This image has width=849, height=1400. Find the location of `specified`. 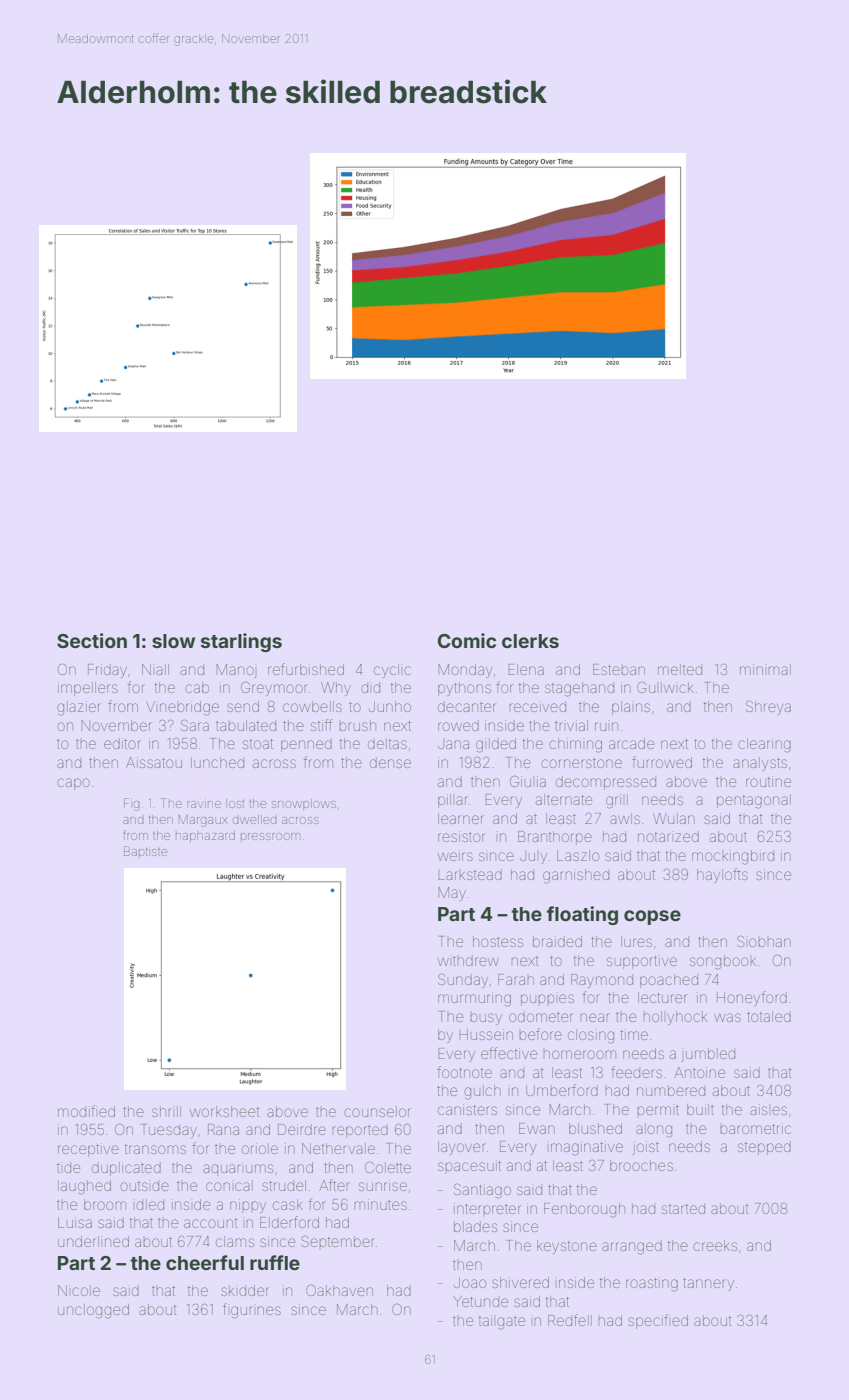

specified is located at coordinates (658, 1321).
